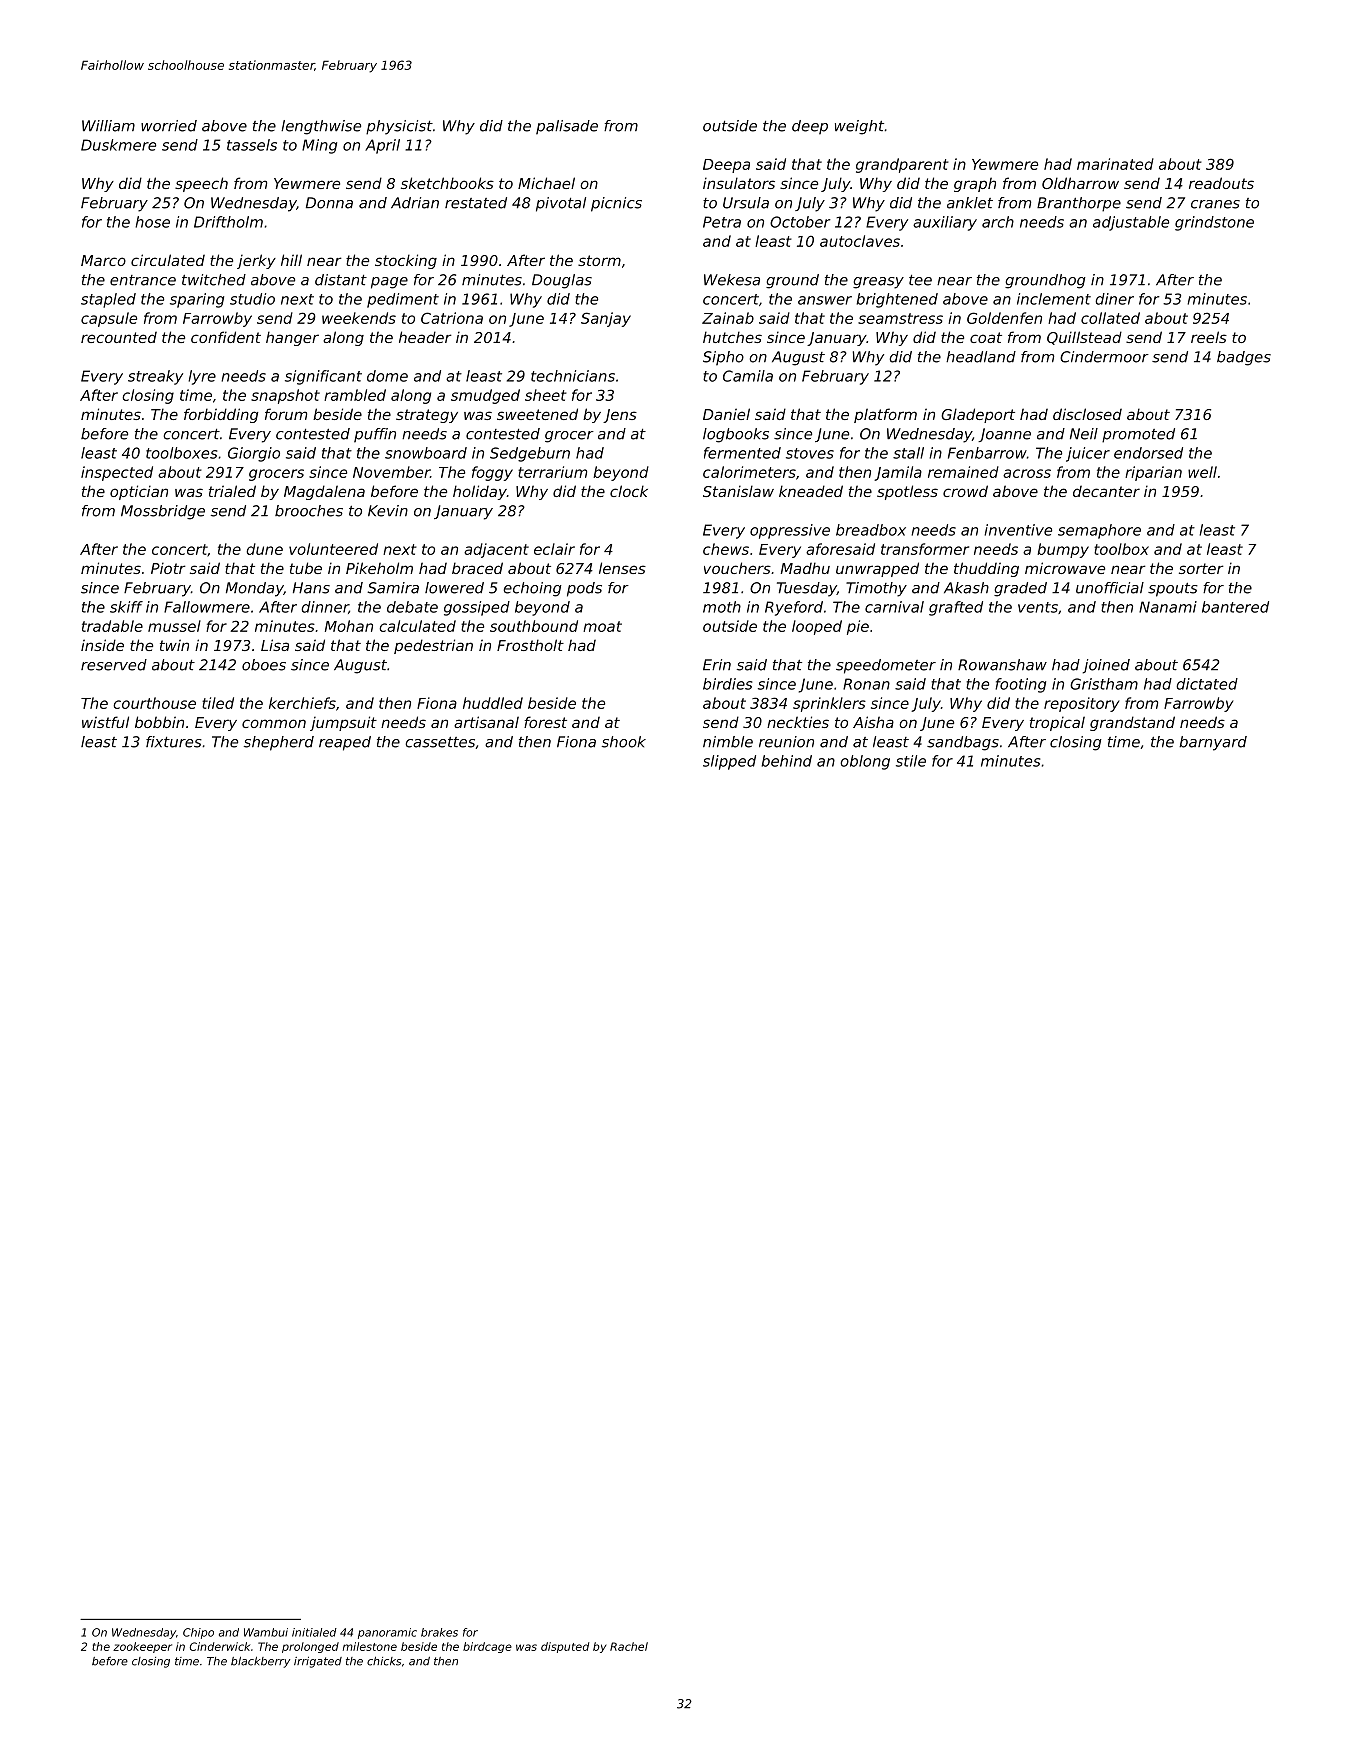 This screenshot has height=1751, width=1353. What do you see at coordinates (345, 743) in the screenshot?
I see `reaped` at bounding box center [345, 743].
